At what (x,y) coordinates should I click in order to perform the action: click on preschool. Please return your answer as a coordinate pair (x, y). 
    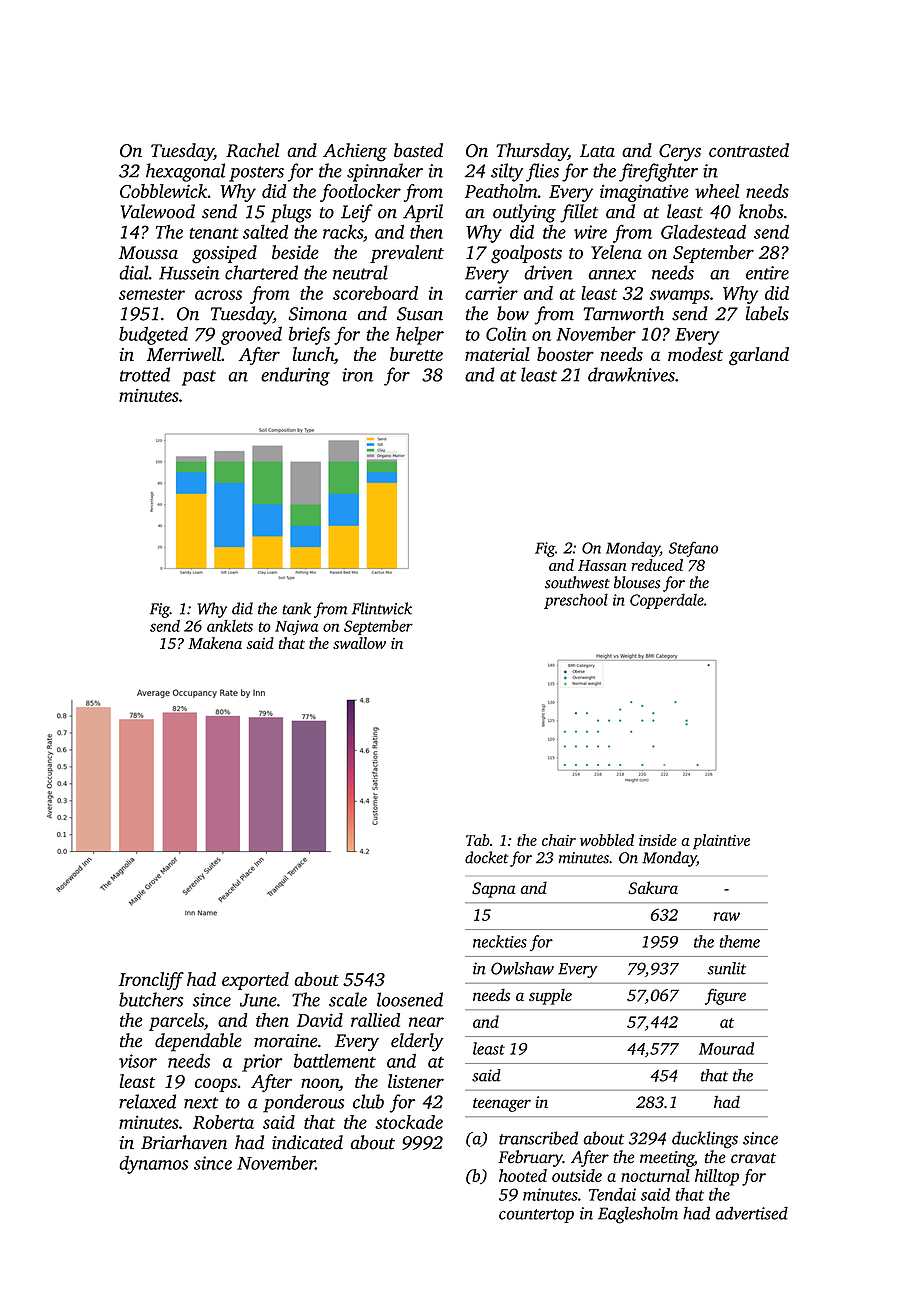
    Looking at the image, I should click on (576, 601).
